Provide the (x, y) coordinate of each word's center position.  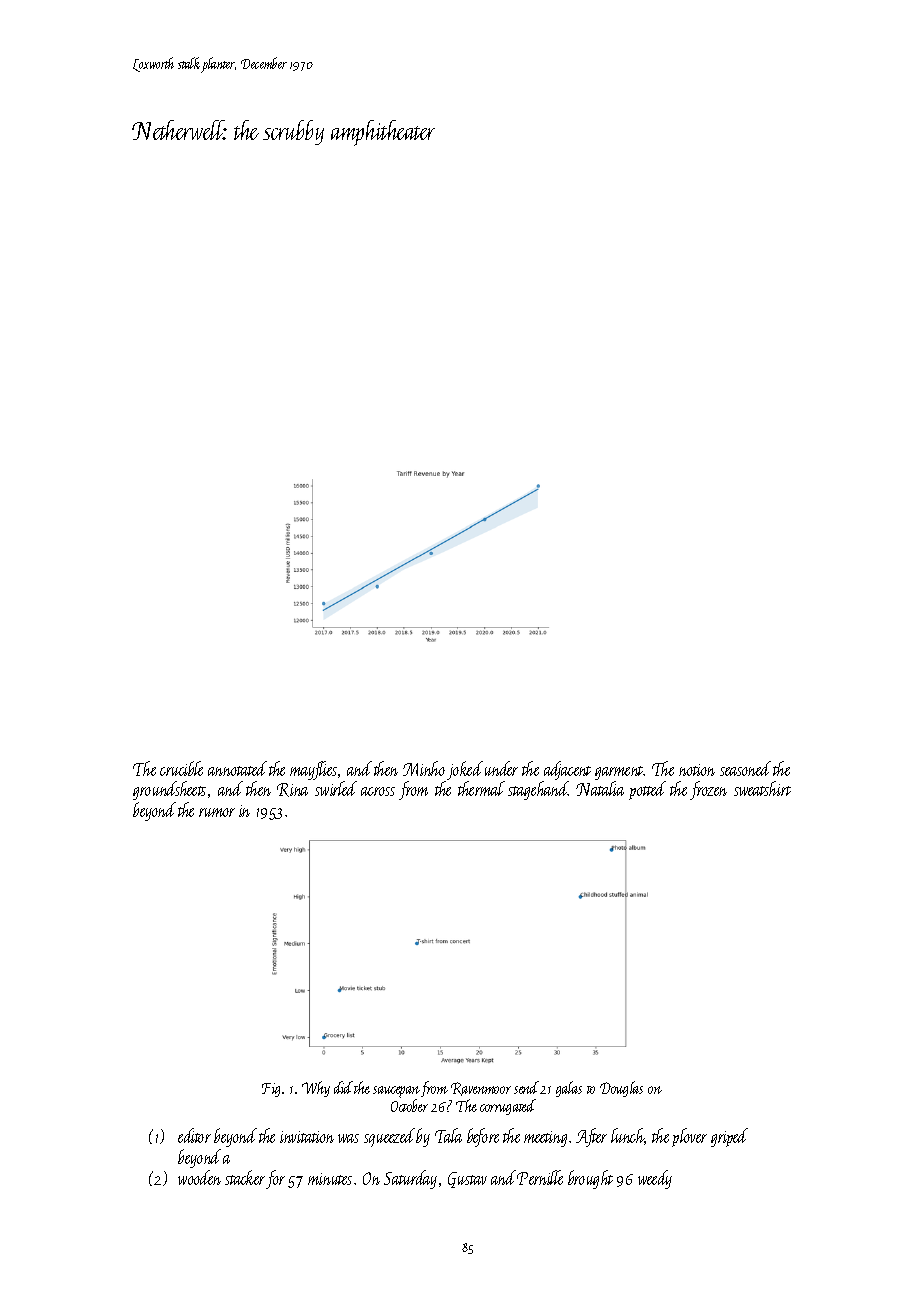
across (378, 791)
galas (569, 1089)
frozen (708, 790)
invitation (307, 1137)
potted (647, 790)
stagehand (538, 790)
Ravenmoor (481, 1089)
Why (316, 1089)
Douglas (621, 1089)
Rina (292, 790)
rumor (217, 812)
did (343, 1087)
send (526, 1087)
